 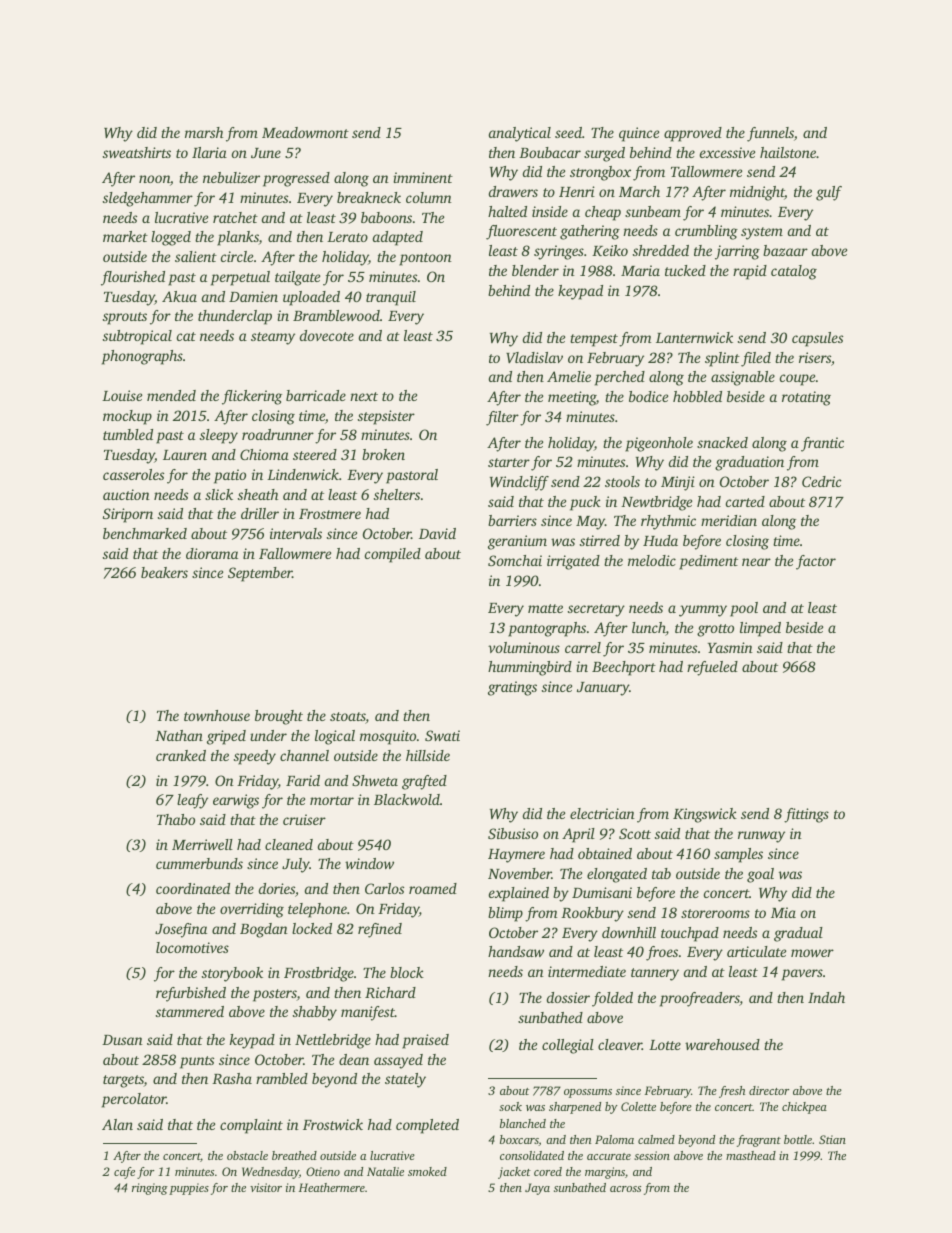 I want to click on approved, so click(x=693, y=134).
